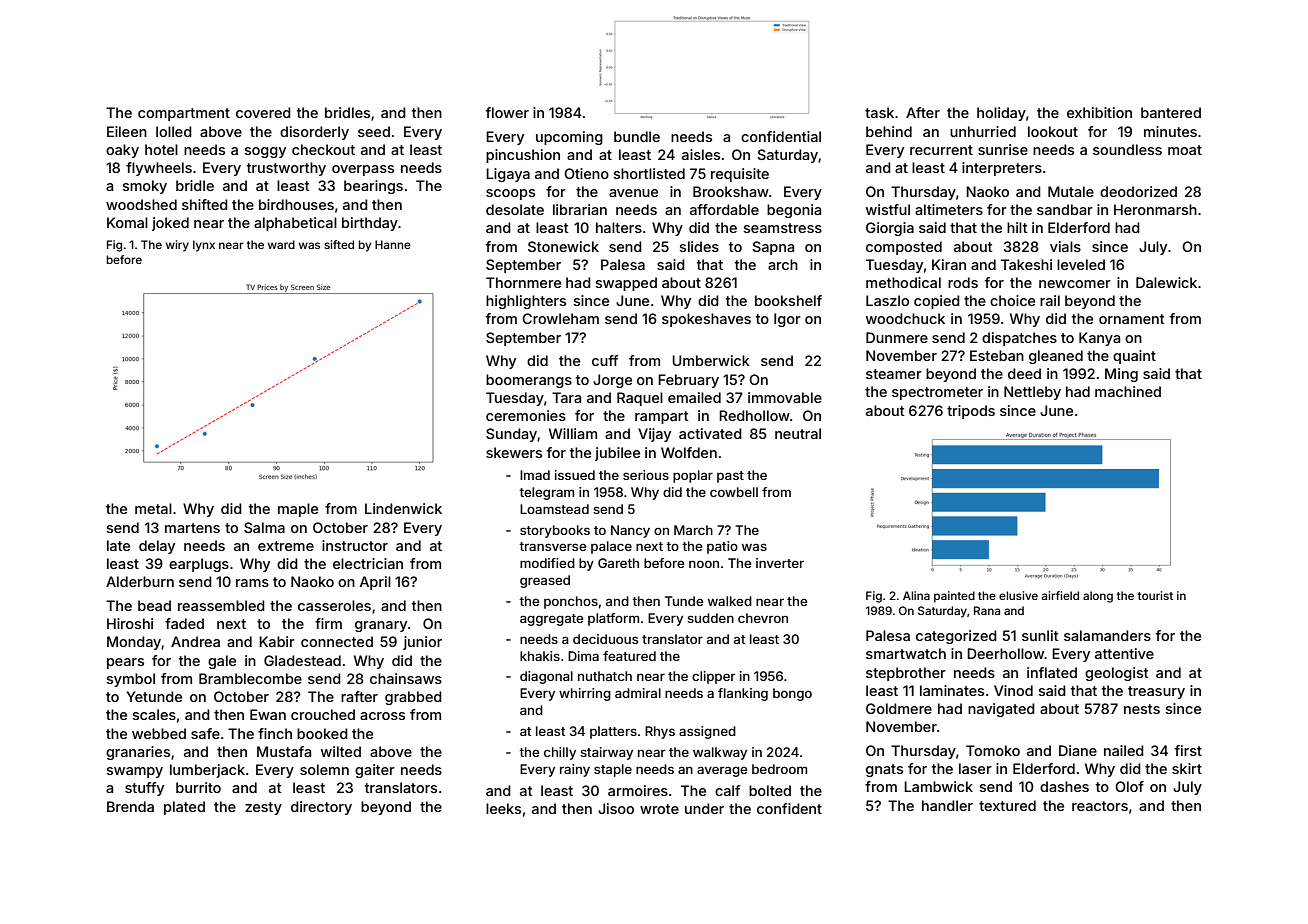 Image resolution: width=1308 pixels, height=924 pixels. What do you see at coordinates (153, 508) in the image?
I see `metal` at bounding box center [153, 508].
